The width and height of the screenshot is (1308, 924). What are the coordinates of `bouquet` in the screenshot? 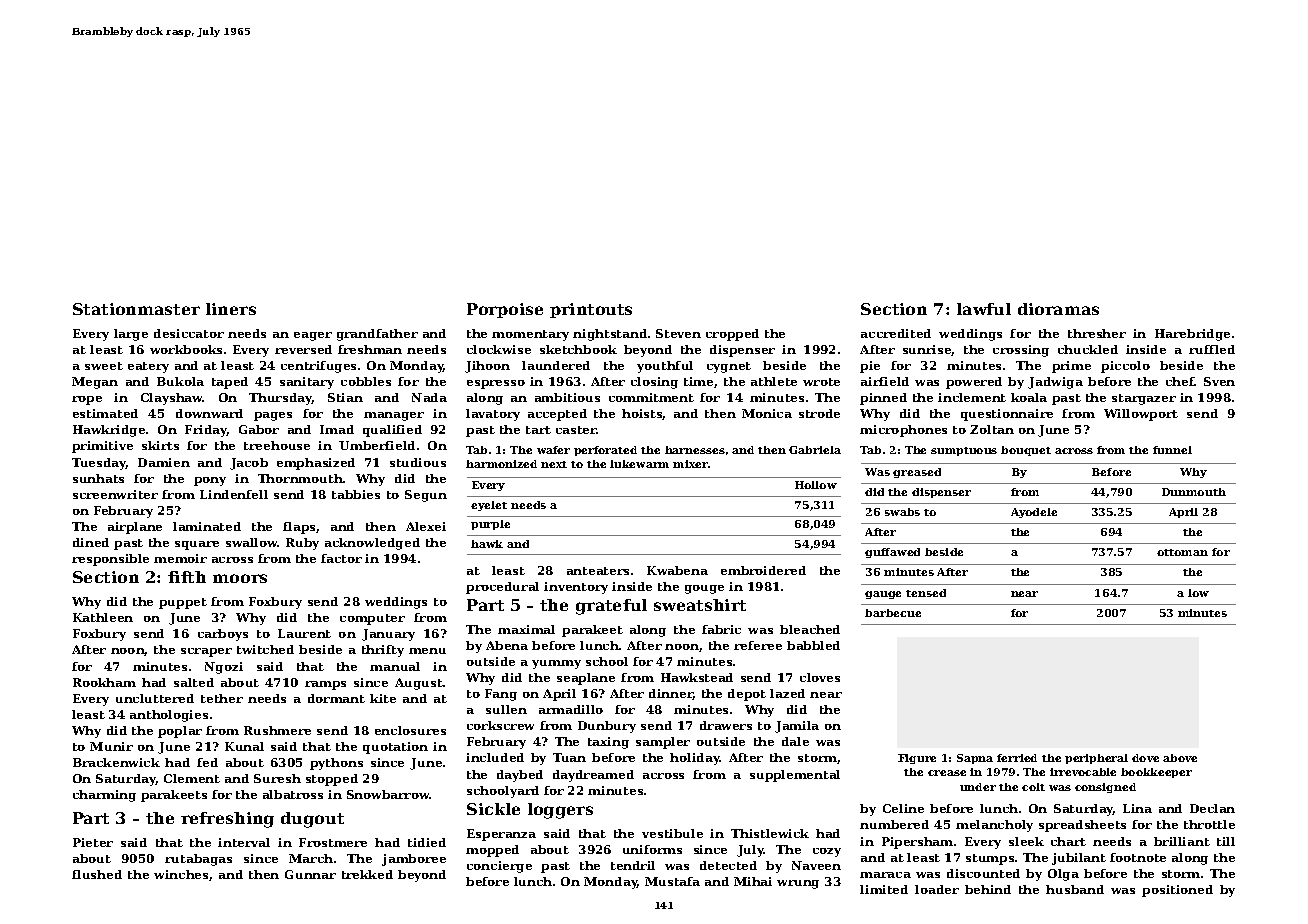 It's located at (1026, 451).
